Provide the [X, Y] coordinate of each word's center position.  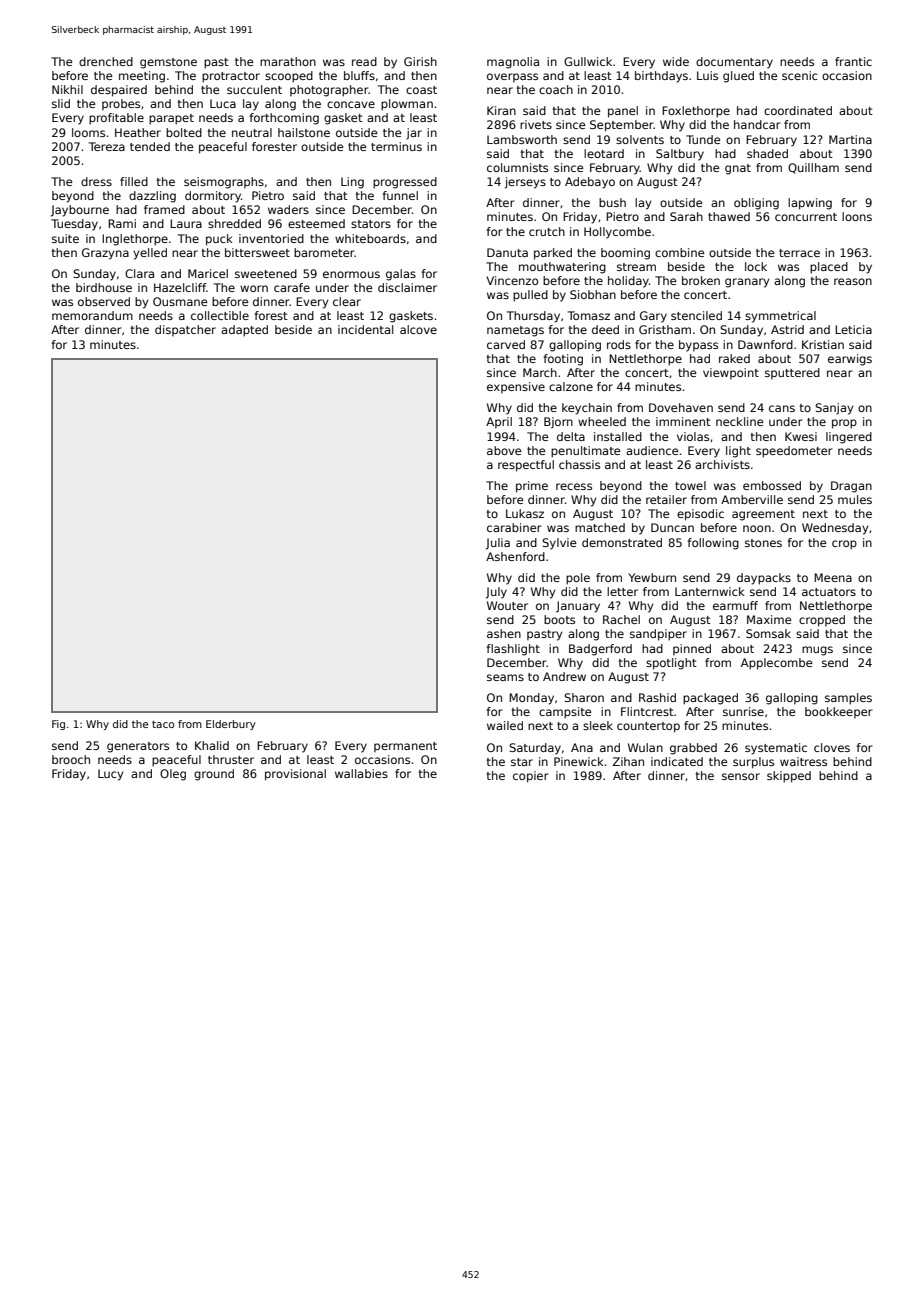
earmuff [735, 605]
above [504, 450]
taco [163, 724]
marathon [288, 61]
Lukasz [525, 513]
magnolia [513, 63]
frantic [853, 61]
